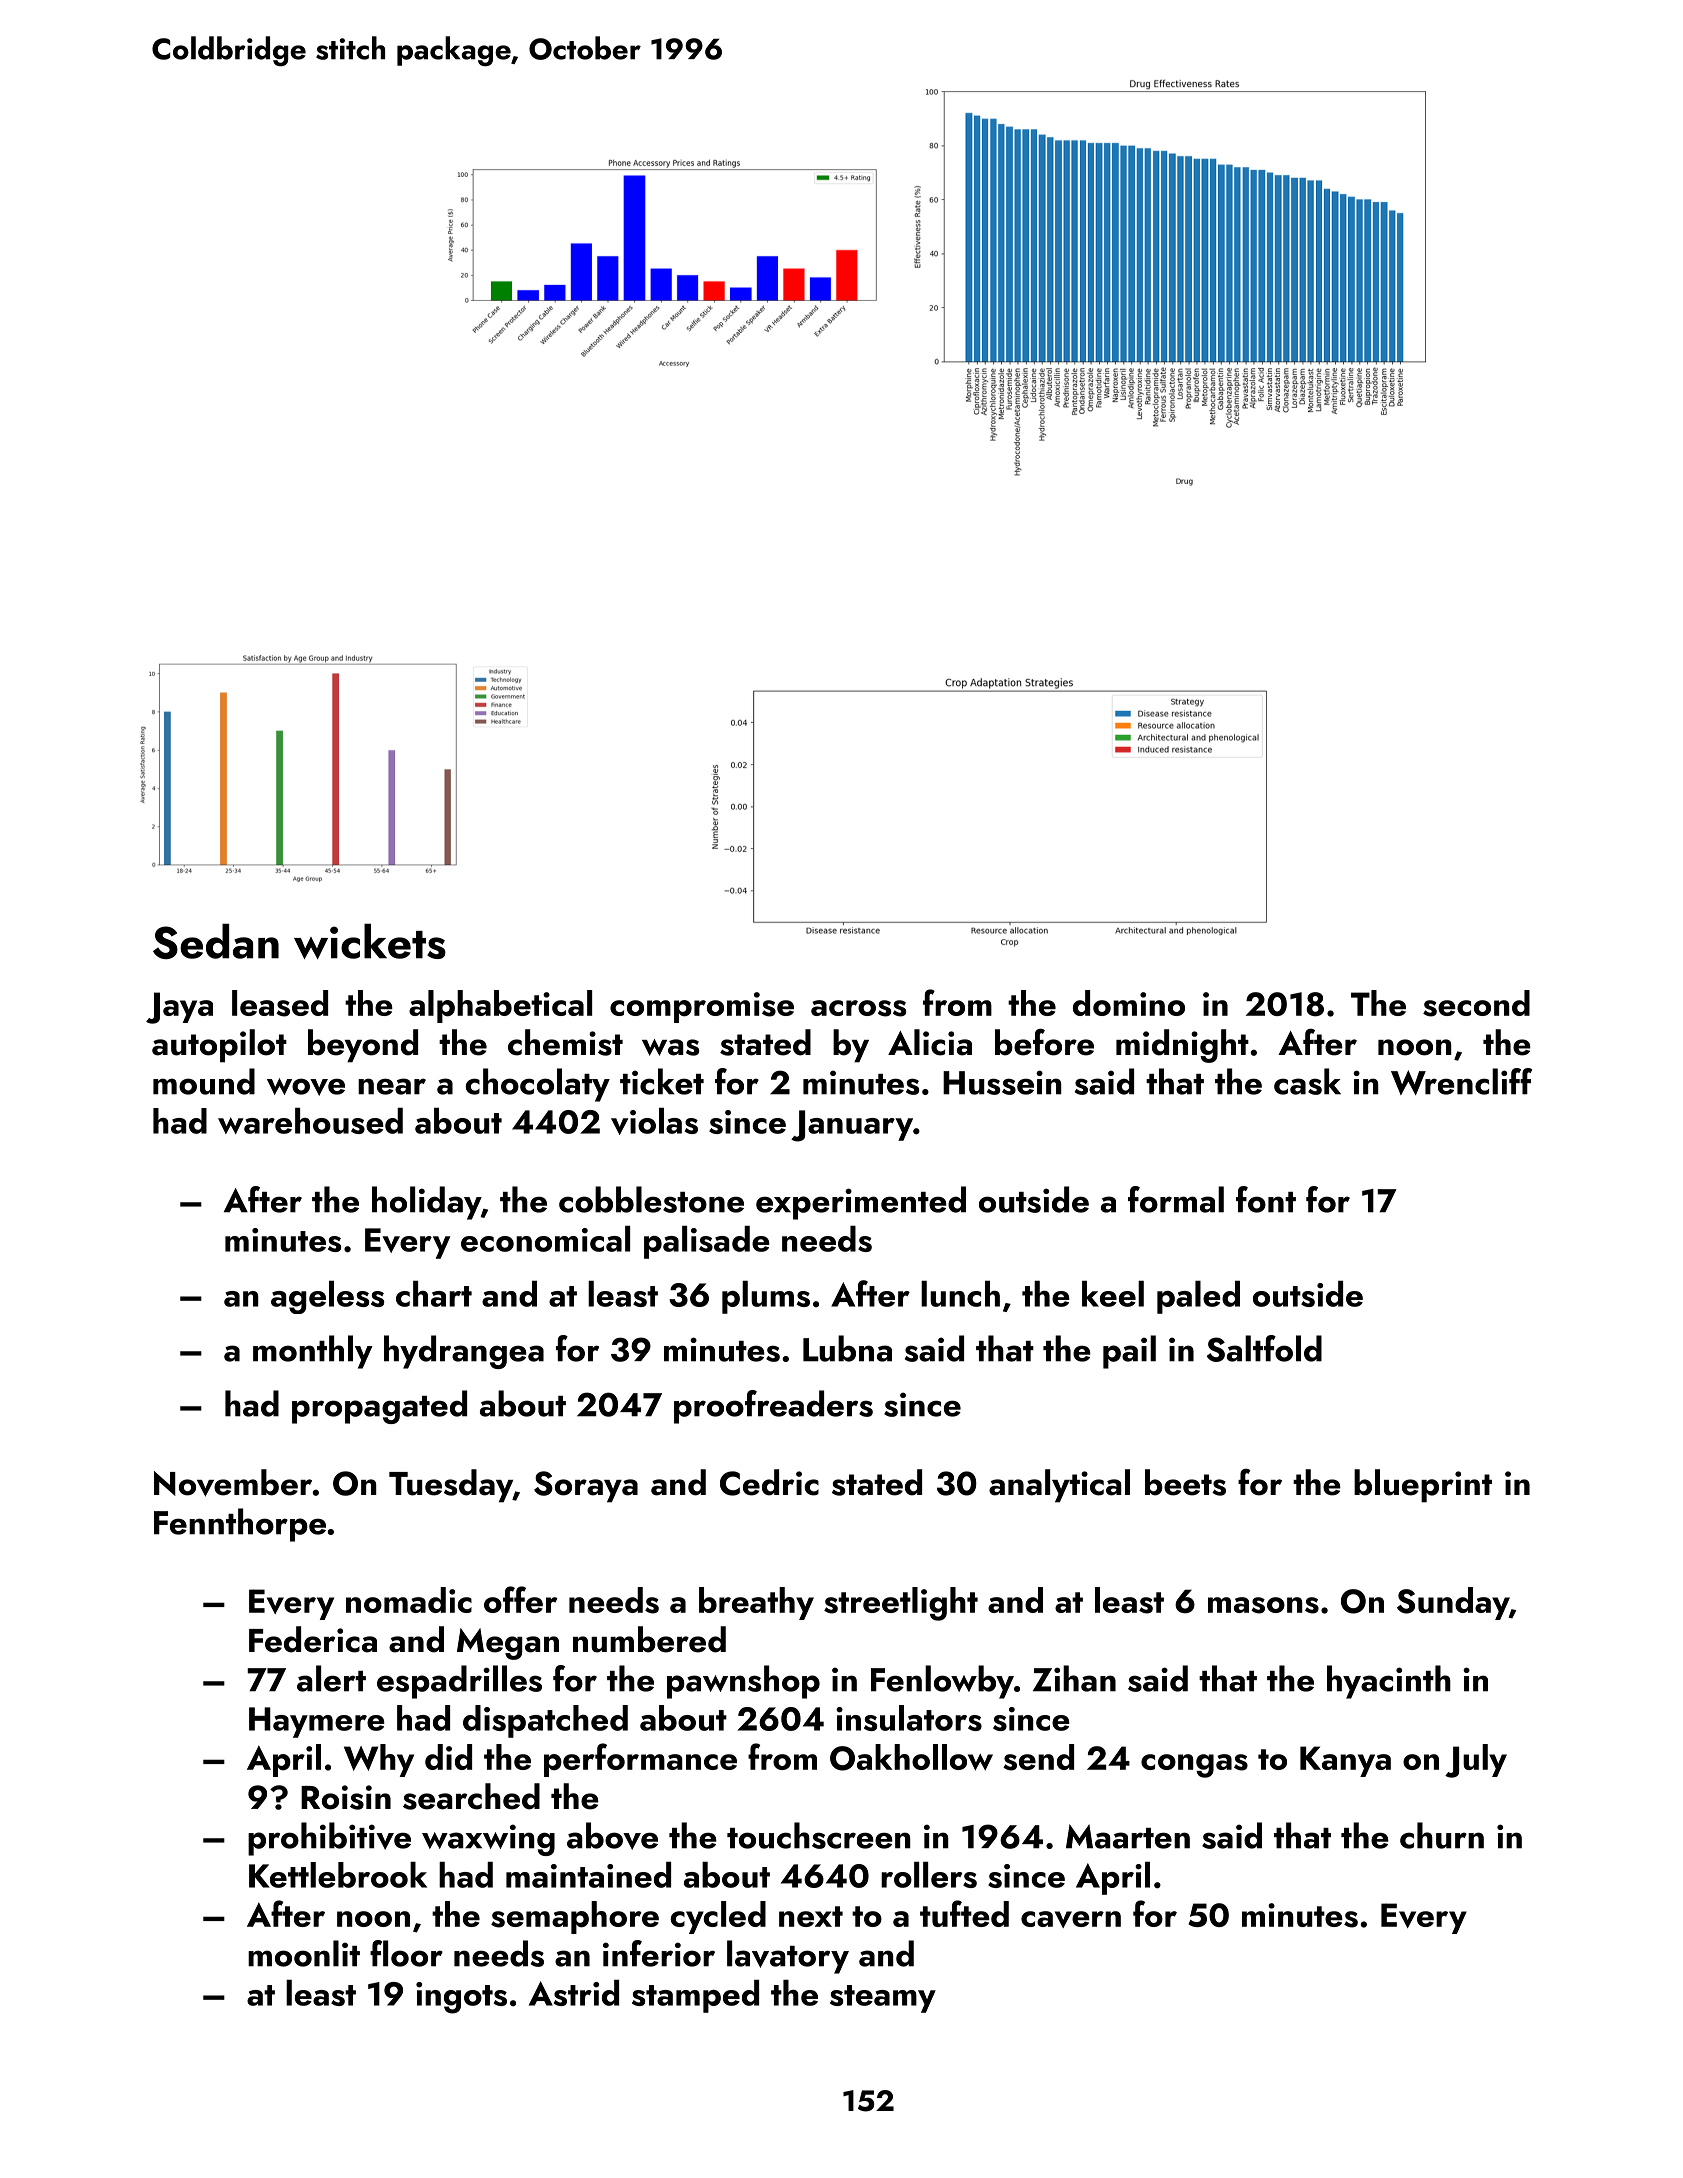 Image resolution: width=1683 pixels, height=2178 pixels. I want to click on Haymere, so click(317, 1722).
